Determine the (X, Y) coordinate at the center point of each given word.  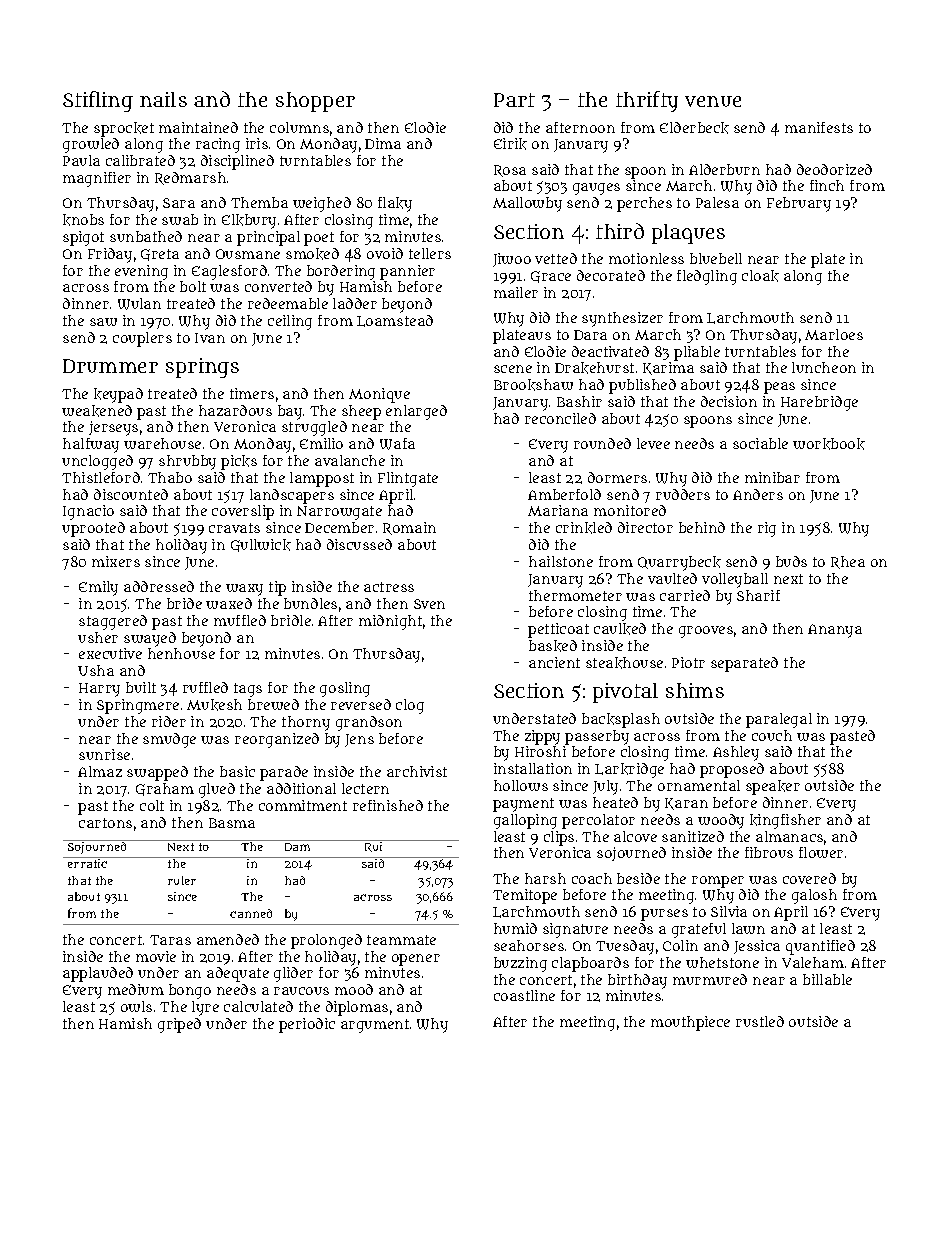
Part (514, 100)
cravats (234, 528)
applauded (98, 974)
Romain (409, 528)
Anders (758, 494)
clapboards (590, 964)
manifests (819, 127)
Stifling (98, 101)
